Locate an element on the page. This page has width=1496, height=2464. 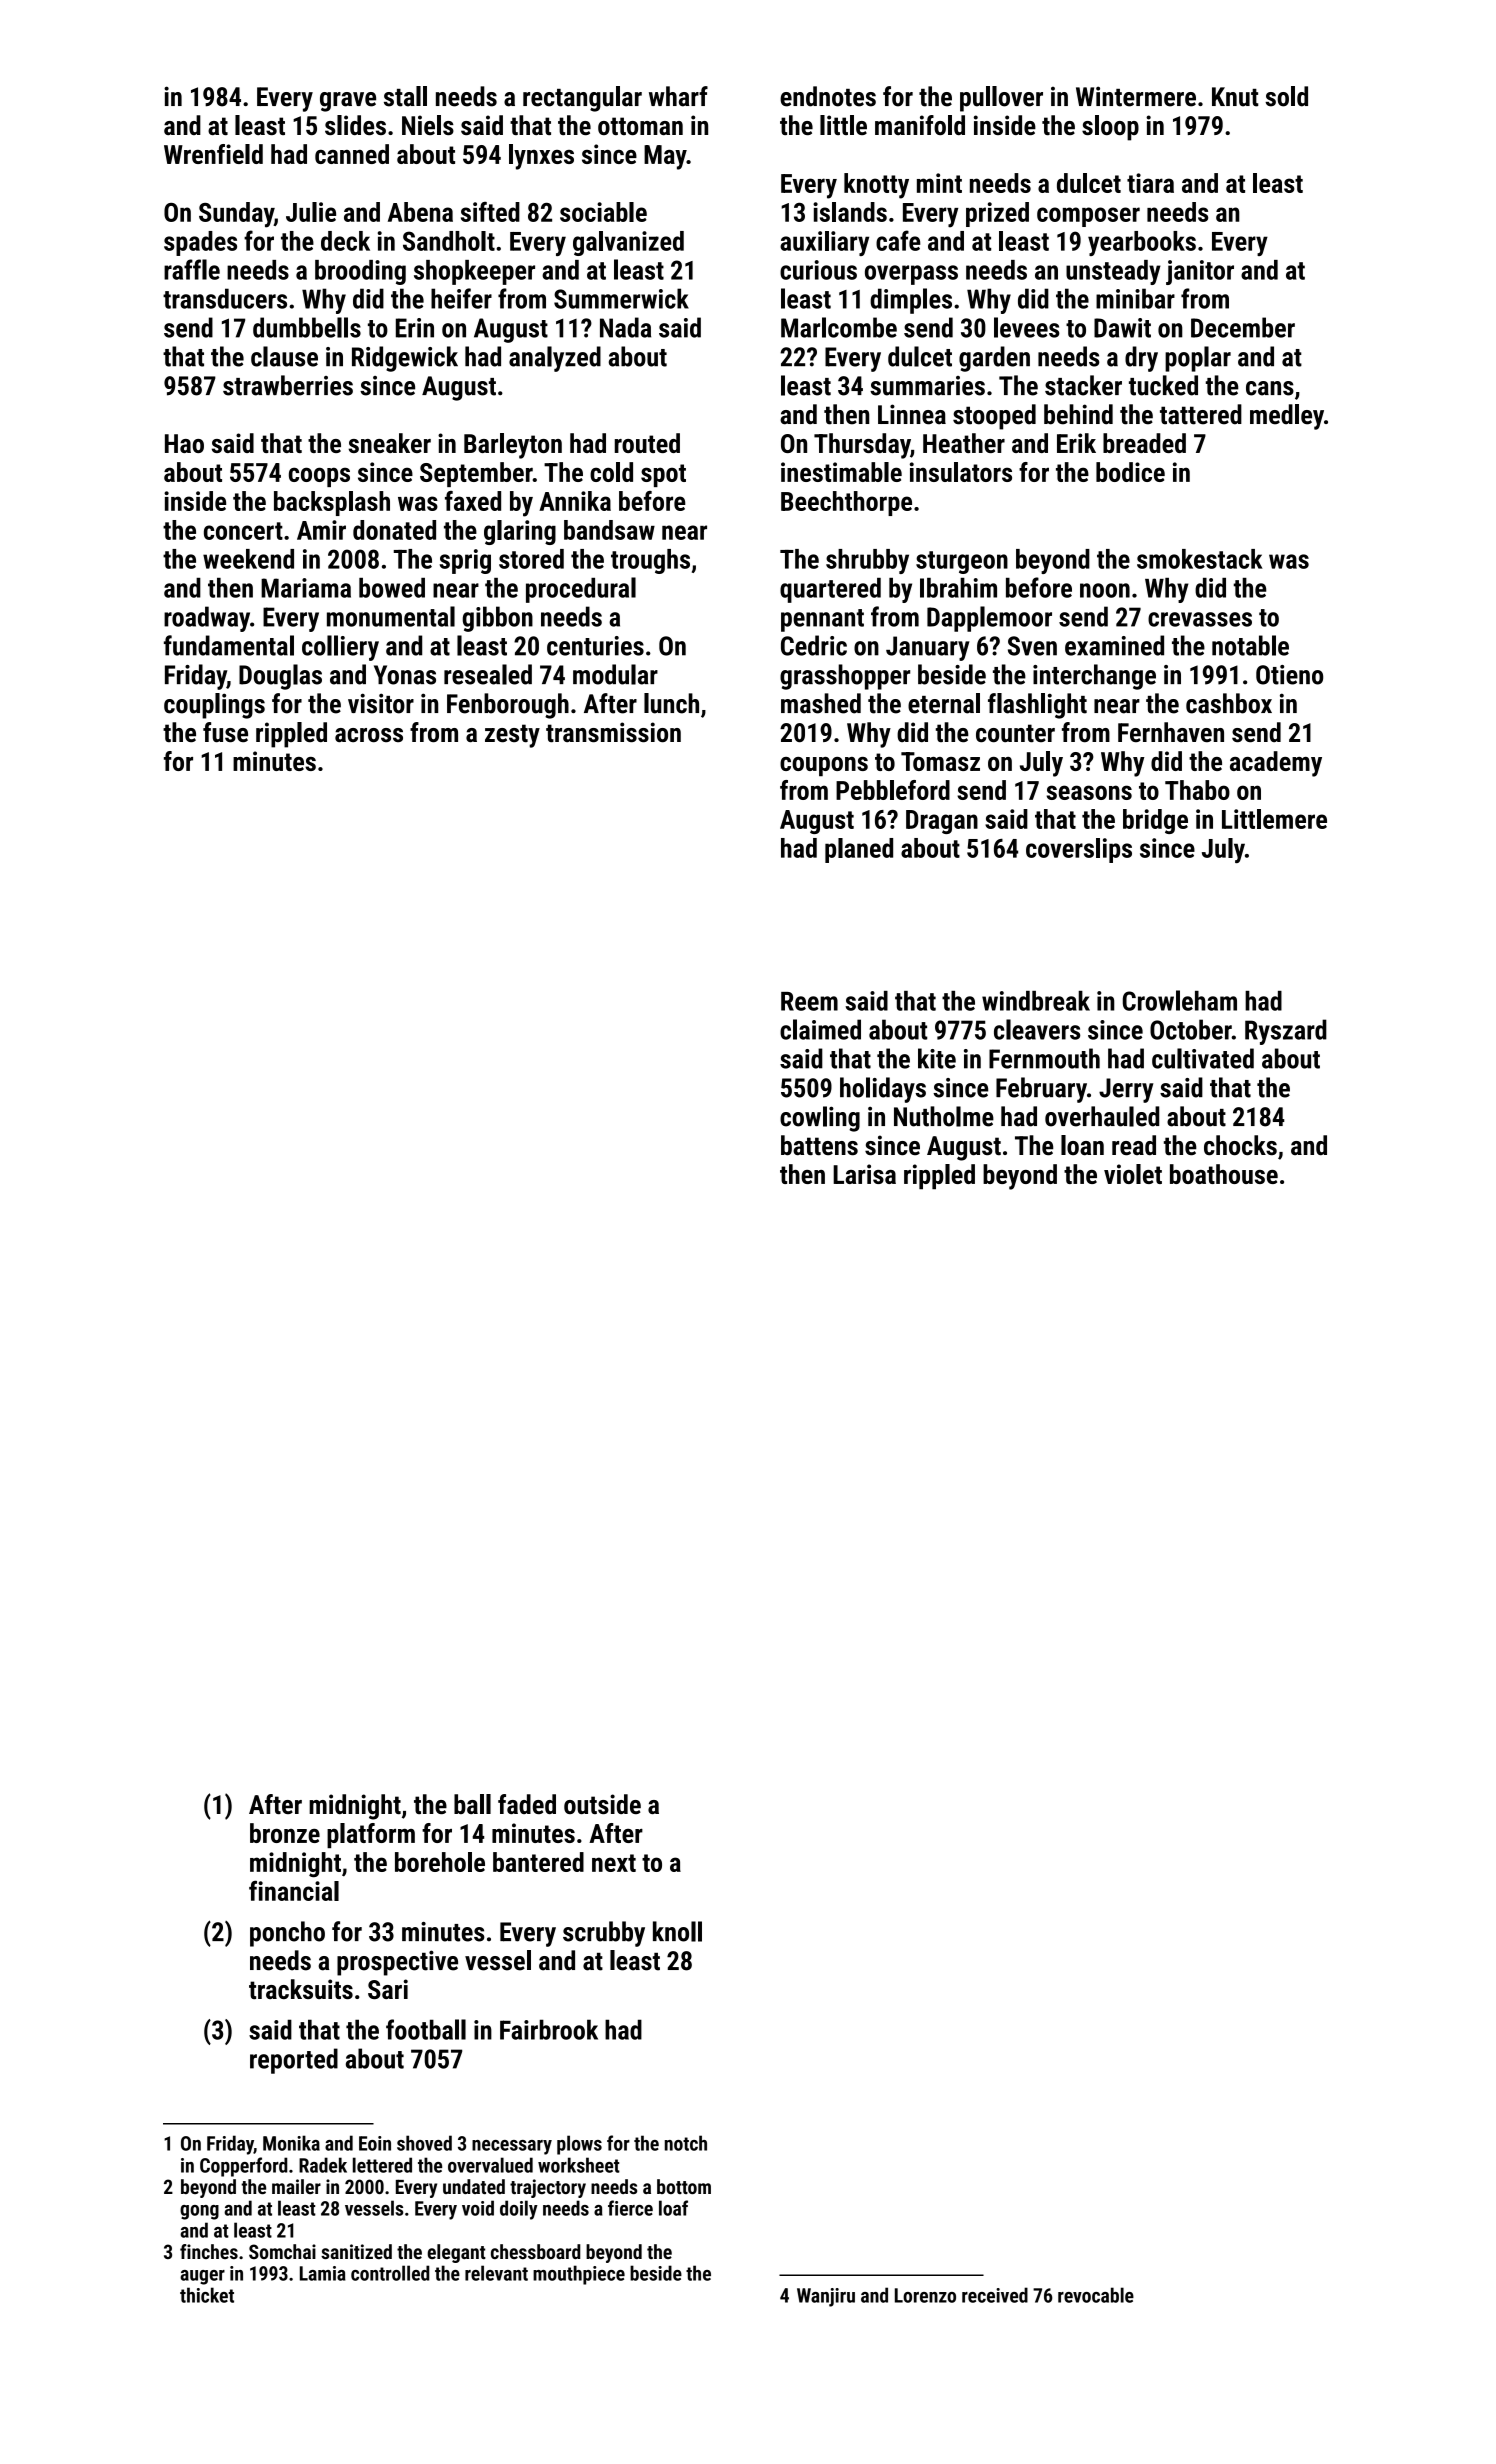
Mariama is located at coordinates (306, 588).
